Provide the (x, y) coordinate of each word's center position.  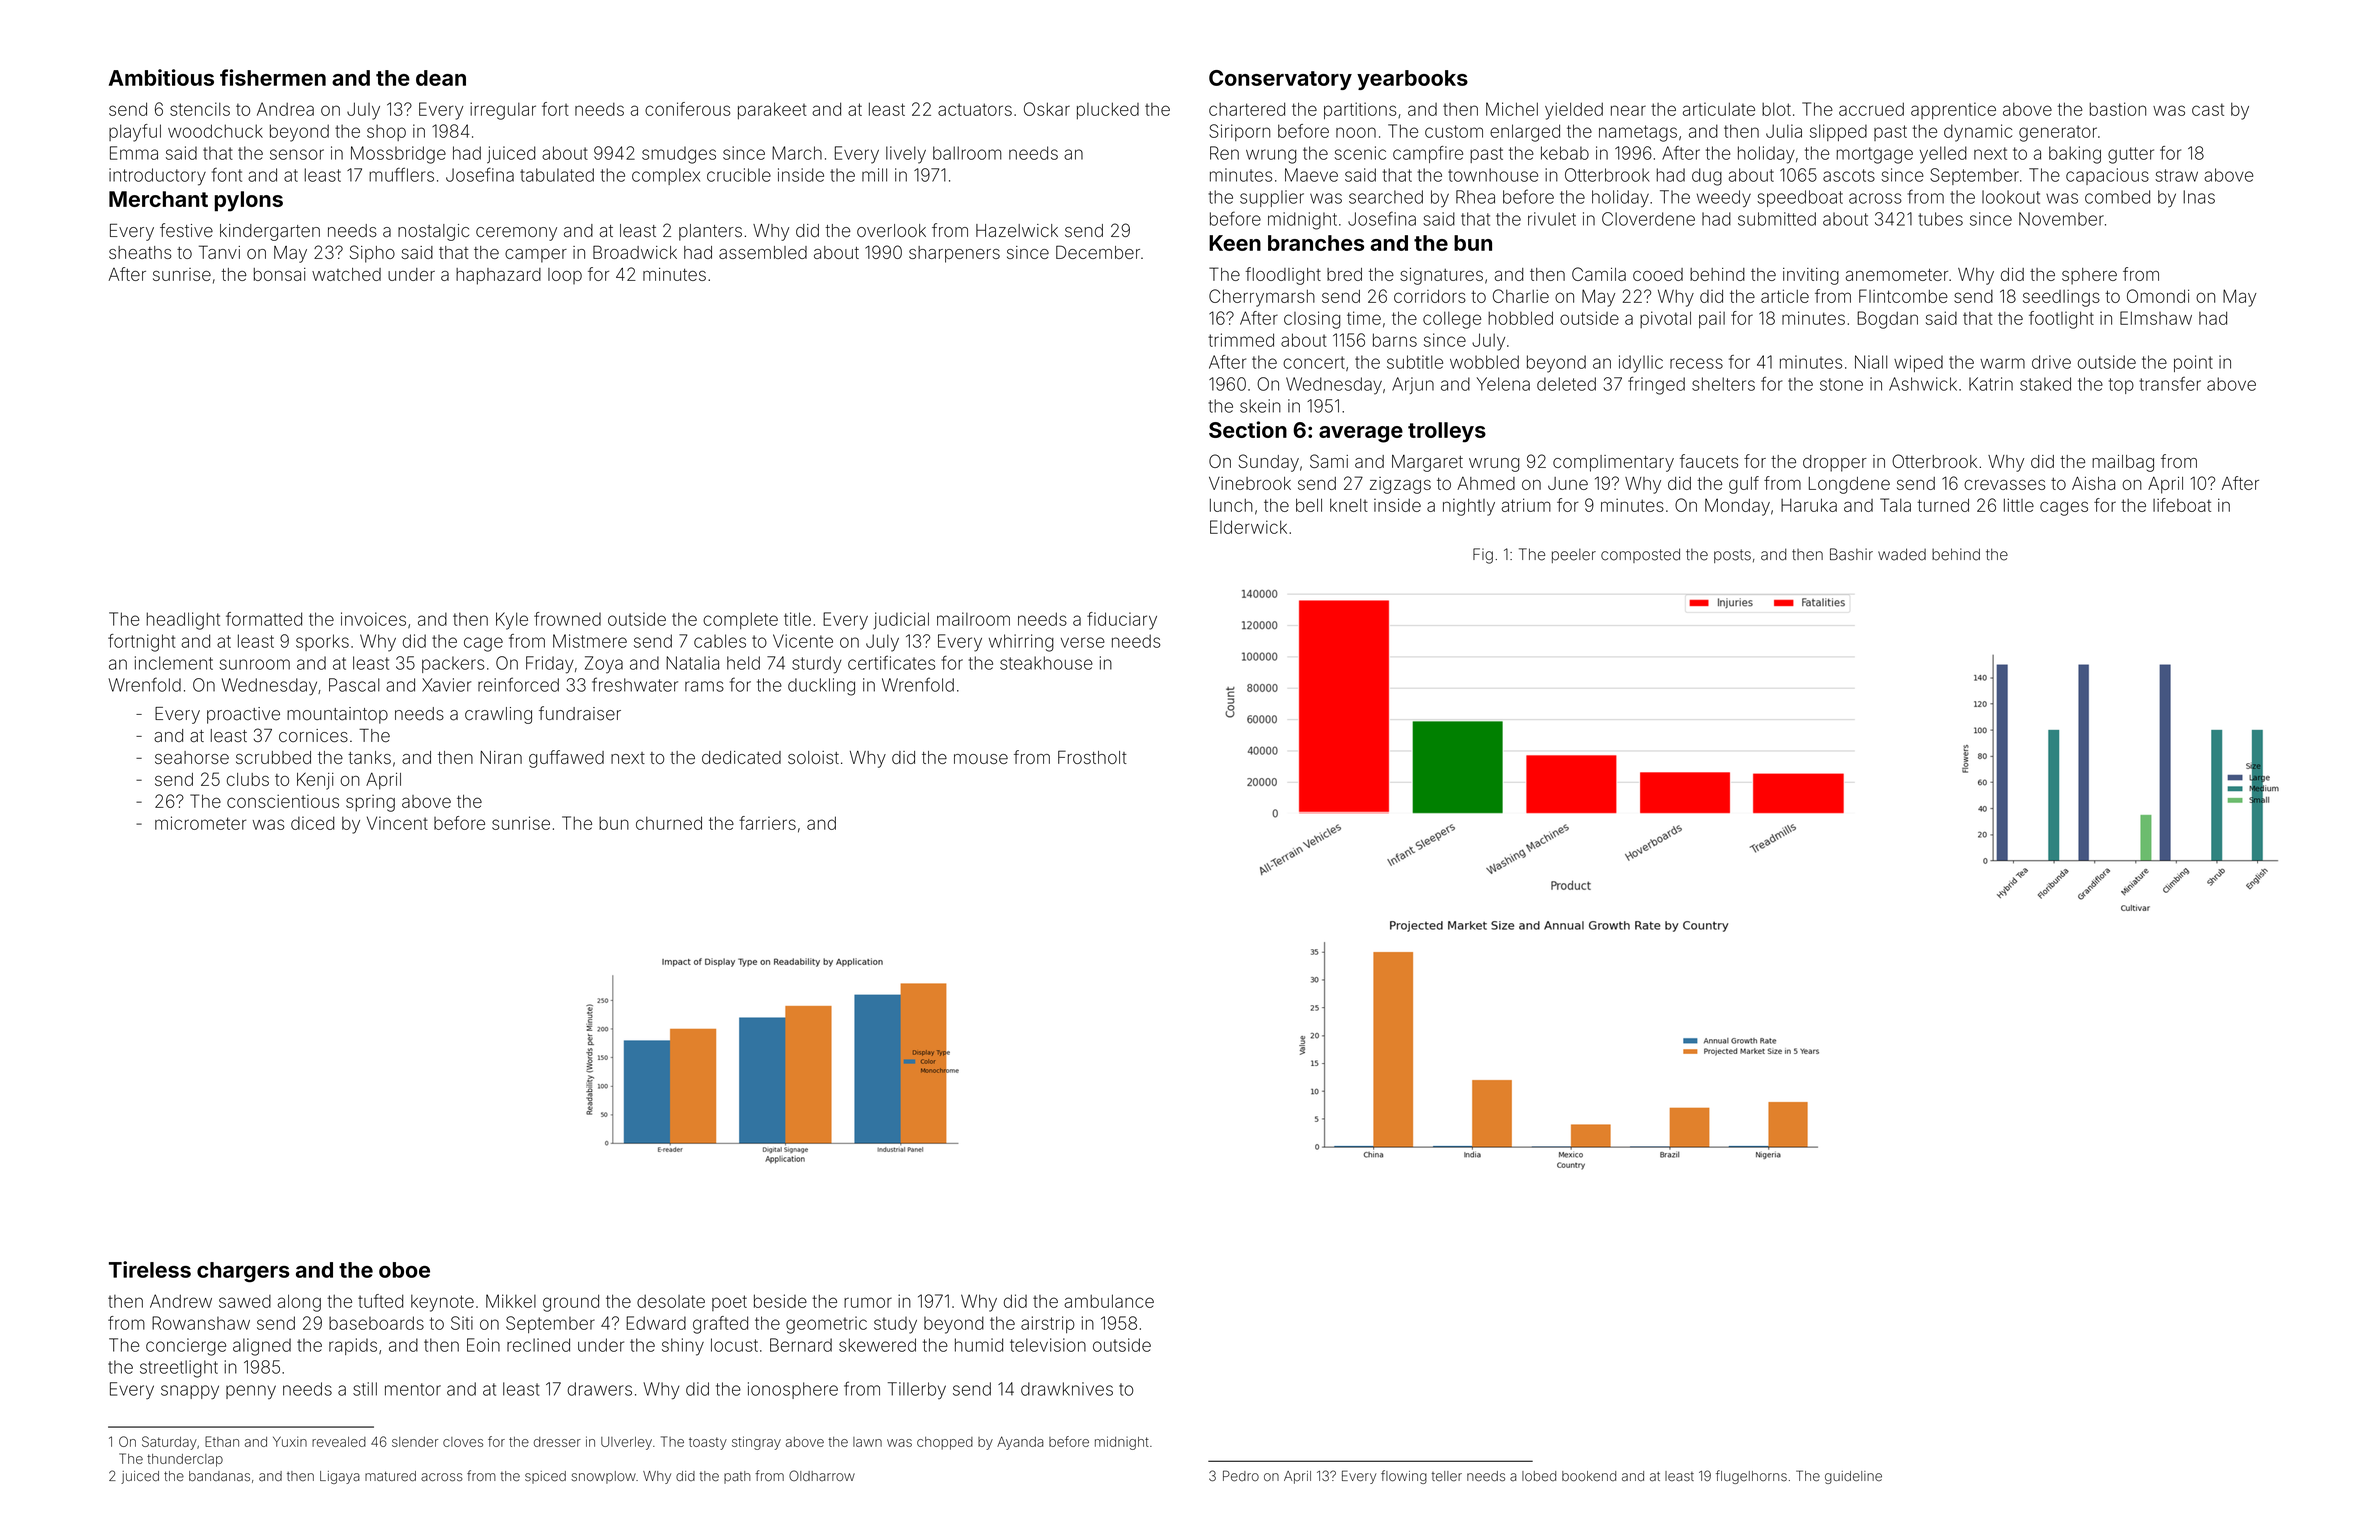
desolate (671, 1301)
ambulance (1109, 1301)
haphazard (498, 276)
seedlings (2061, 298)
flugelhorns (1751, 1477)
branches (1316, 243)
